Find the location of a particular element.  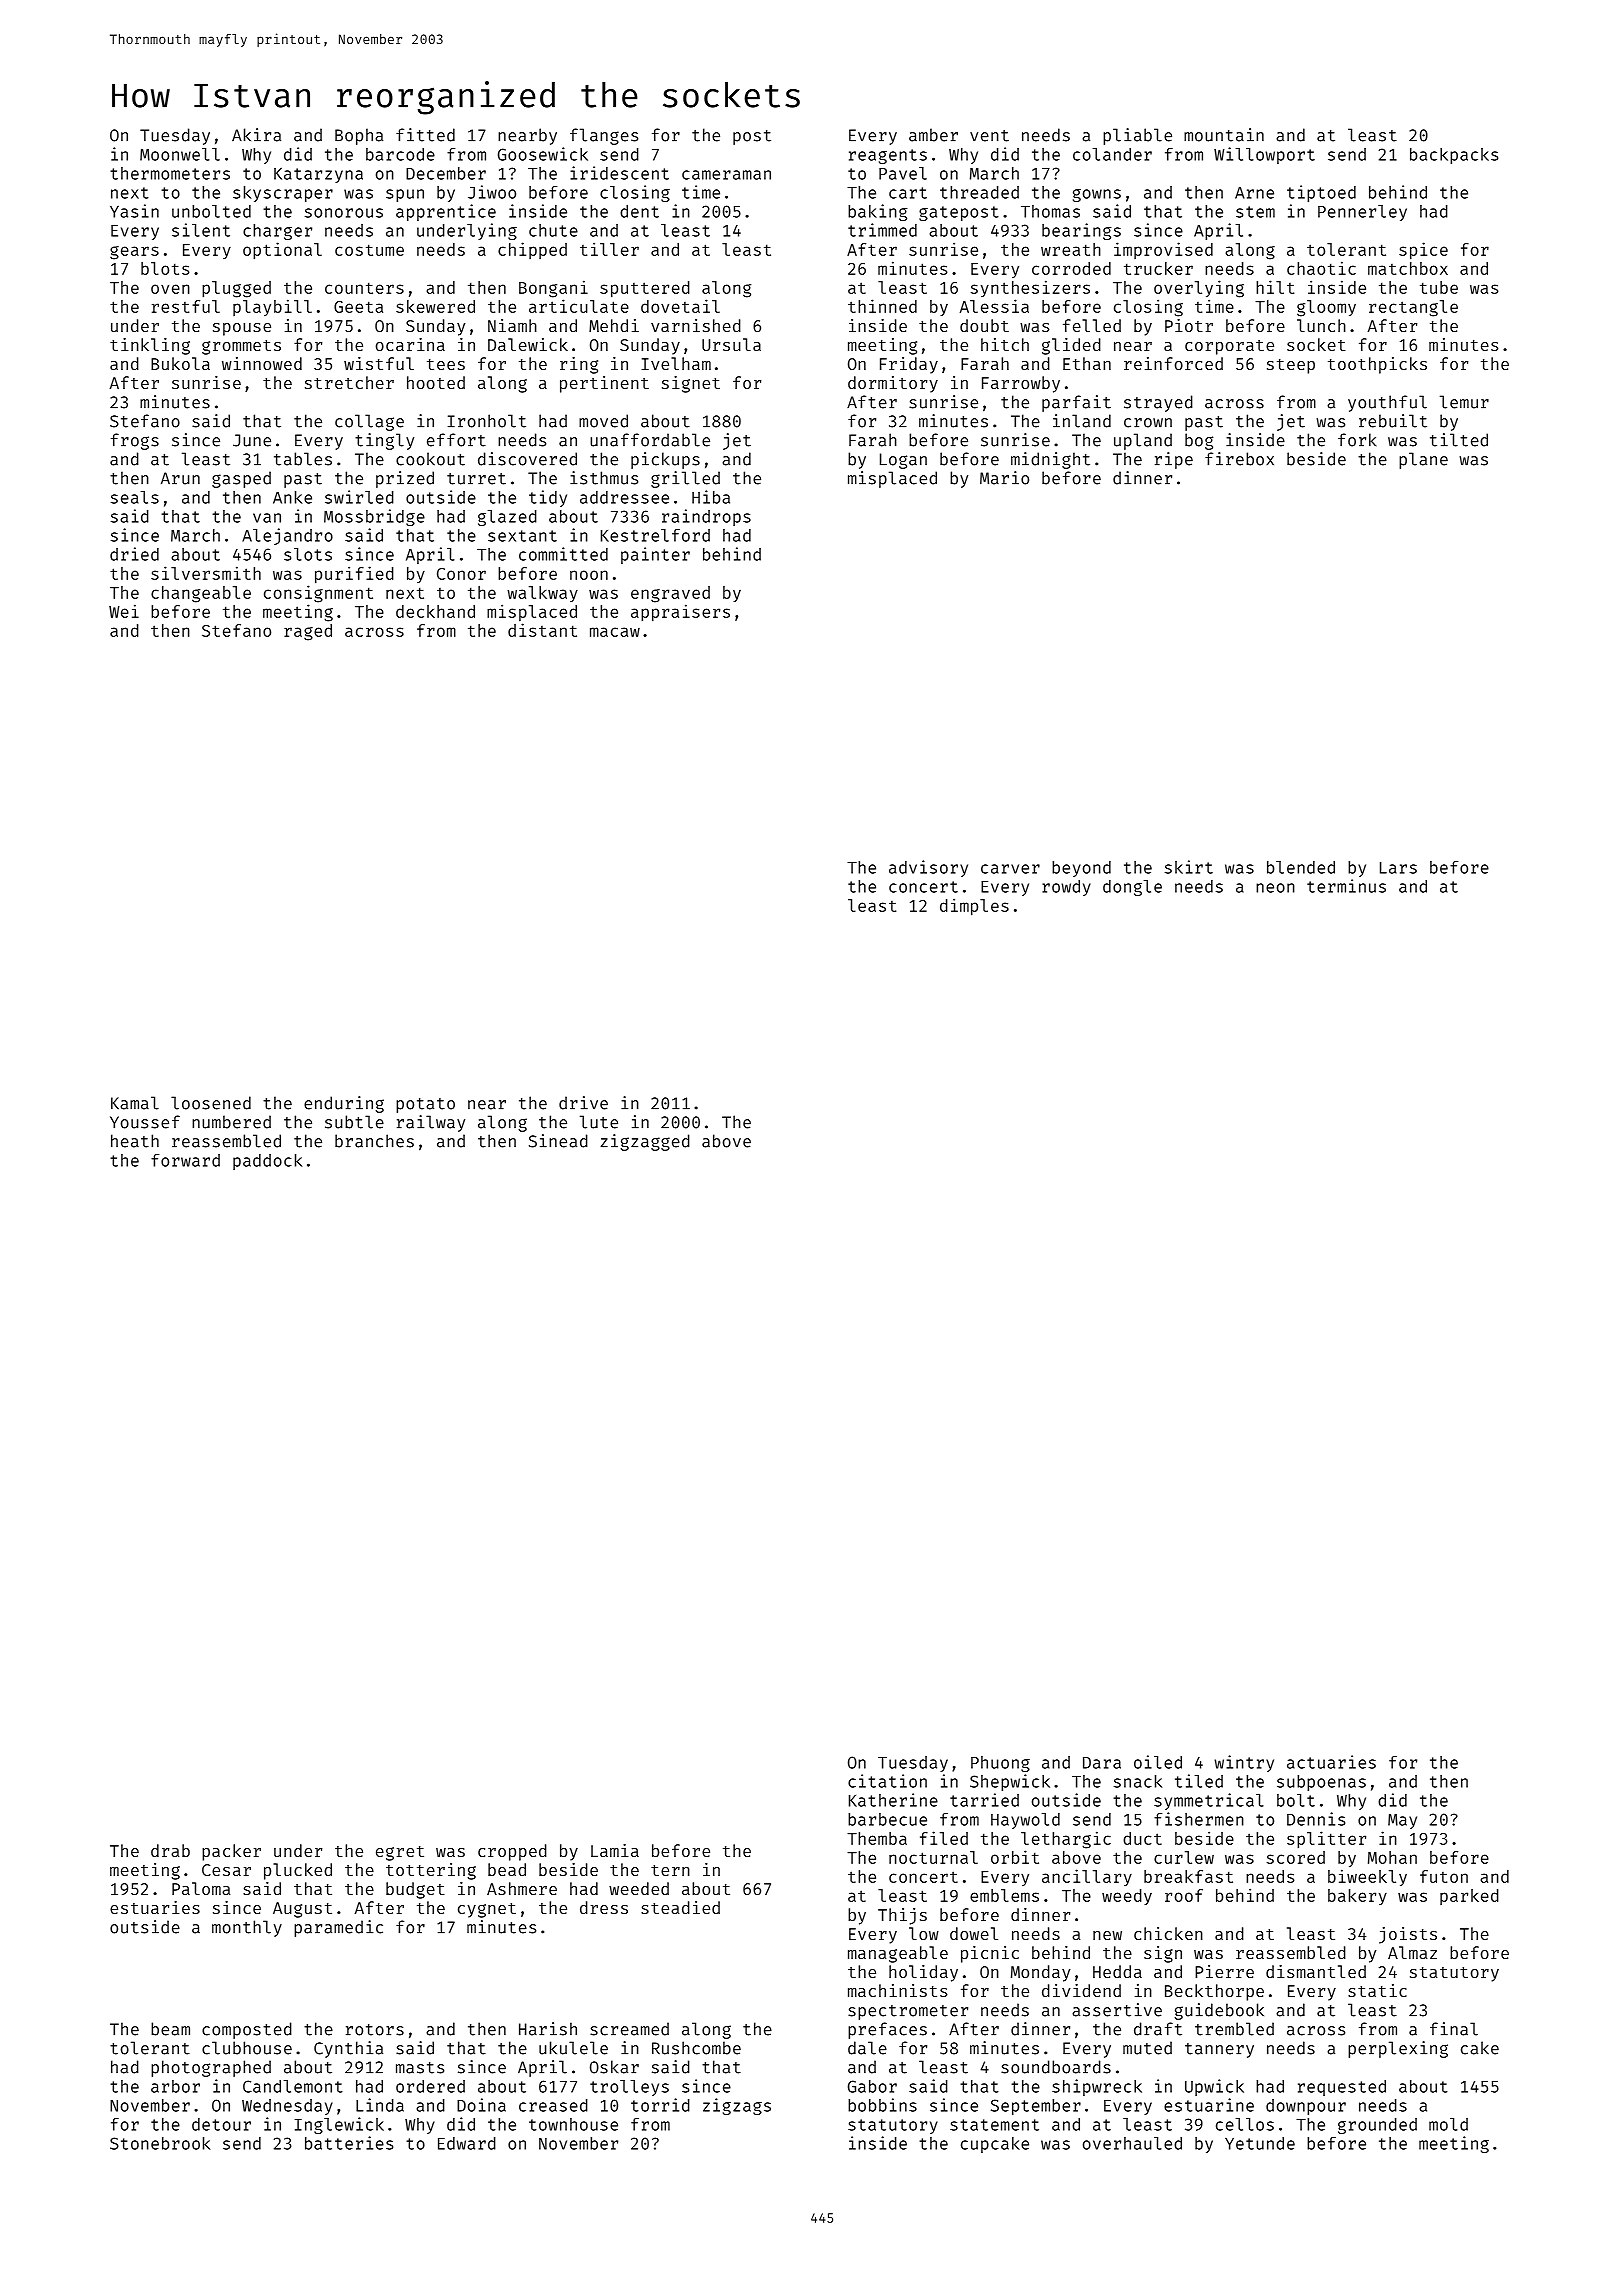

Mario is located at coordinates (1004, 478).
